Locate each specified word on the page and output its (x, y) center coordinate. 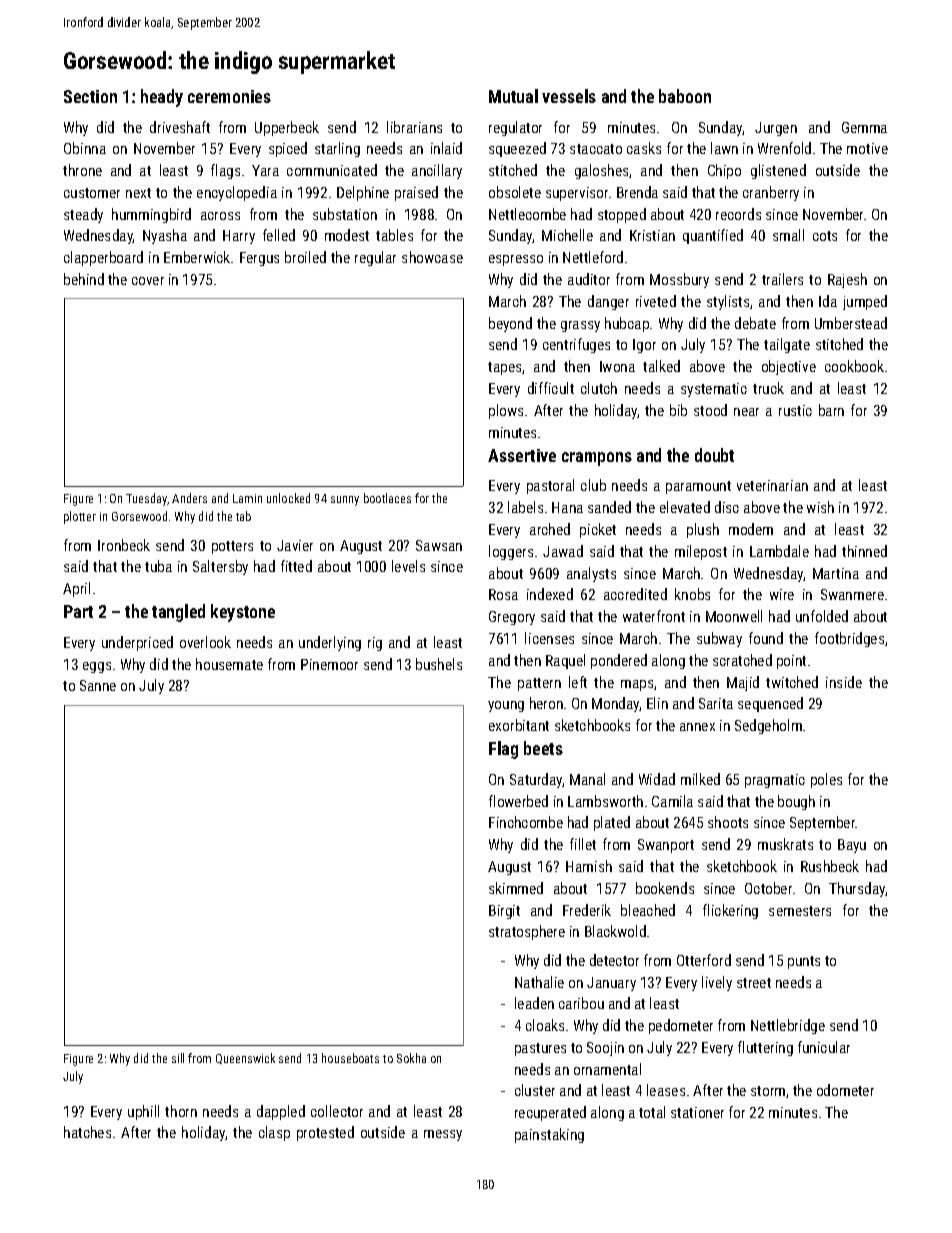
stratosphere (527, 932)
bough (796, 802)
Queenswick (245, 1058)
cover (148, 281)
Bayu (852, 846)
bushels (439, 664)
